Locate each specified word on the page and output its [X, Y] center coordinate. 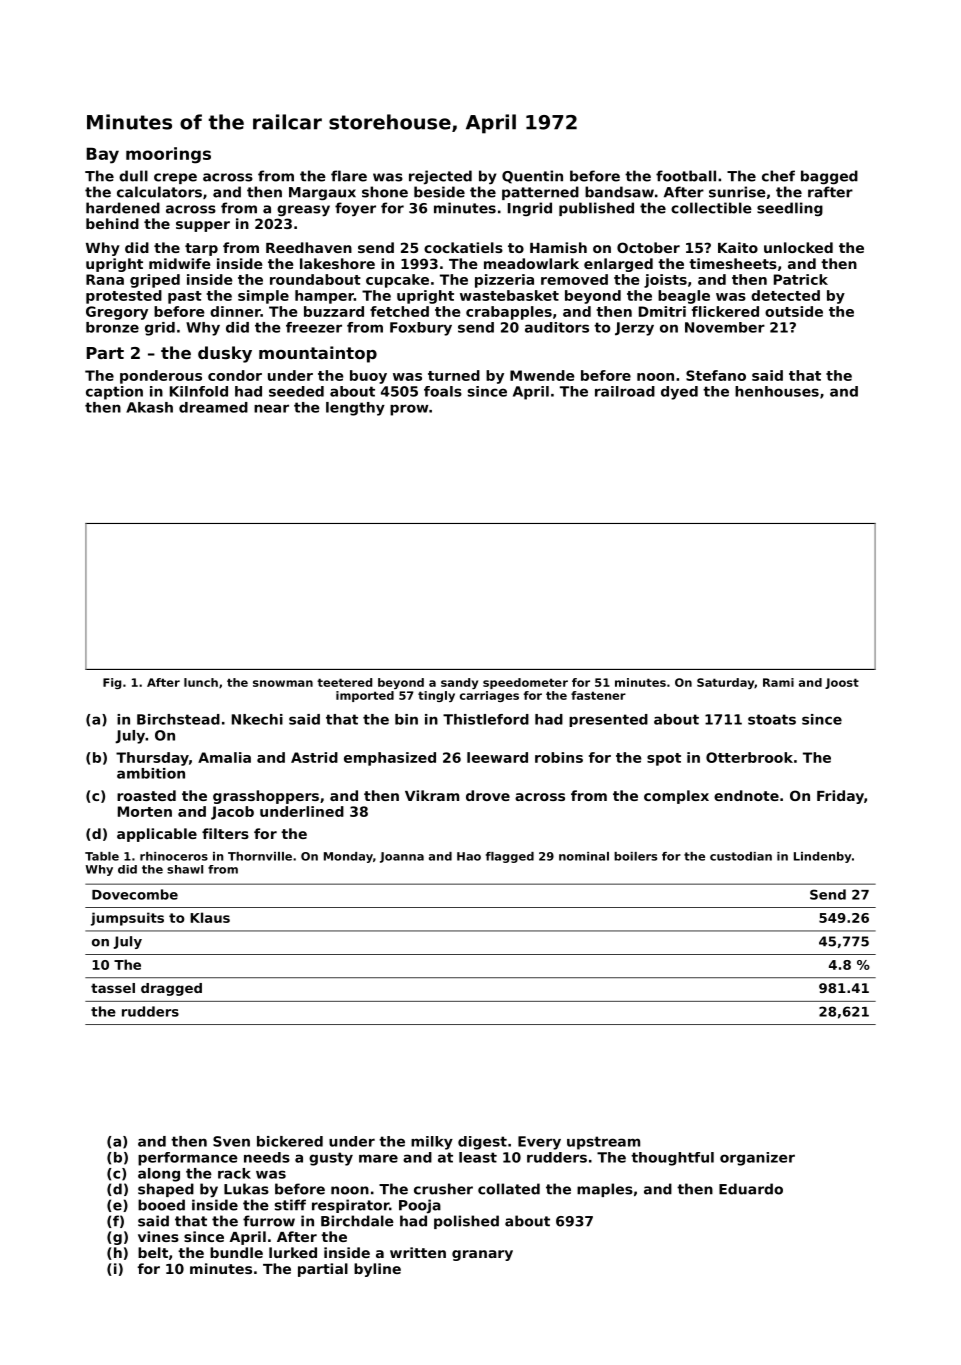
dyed [679, 393]
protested [124, 297]
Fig [112, 683]
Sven [231, 1141]
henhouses [777, 391]
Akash [149, 407]
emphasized [390, 759]
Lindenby [823, 857]
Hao [469, 856]
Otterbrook [749, 757]
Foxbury [421, 329]
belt [153, 1252]
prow [409, 410]
